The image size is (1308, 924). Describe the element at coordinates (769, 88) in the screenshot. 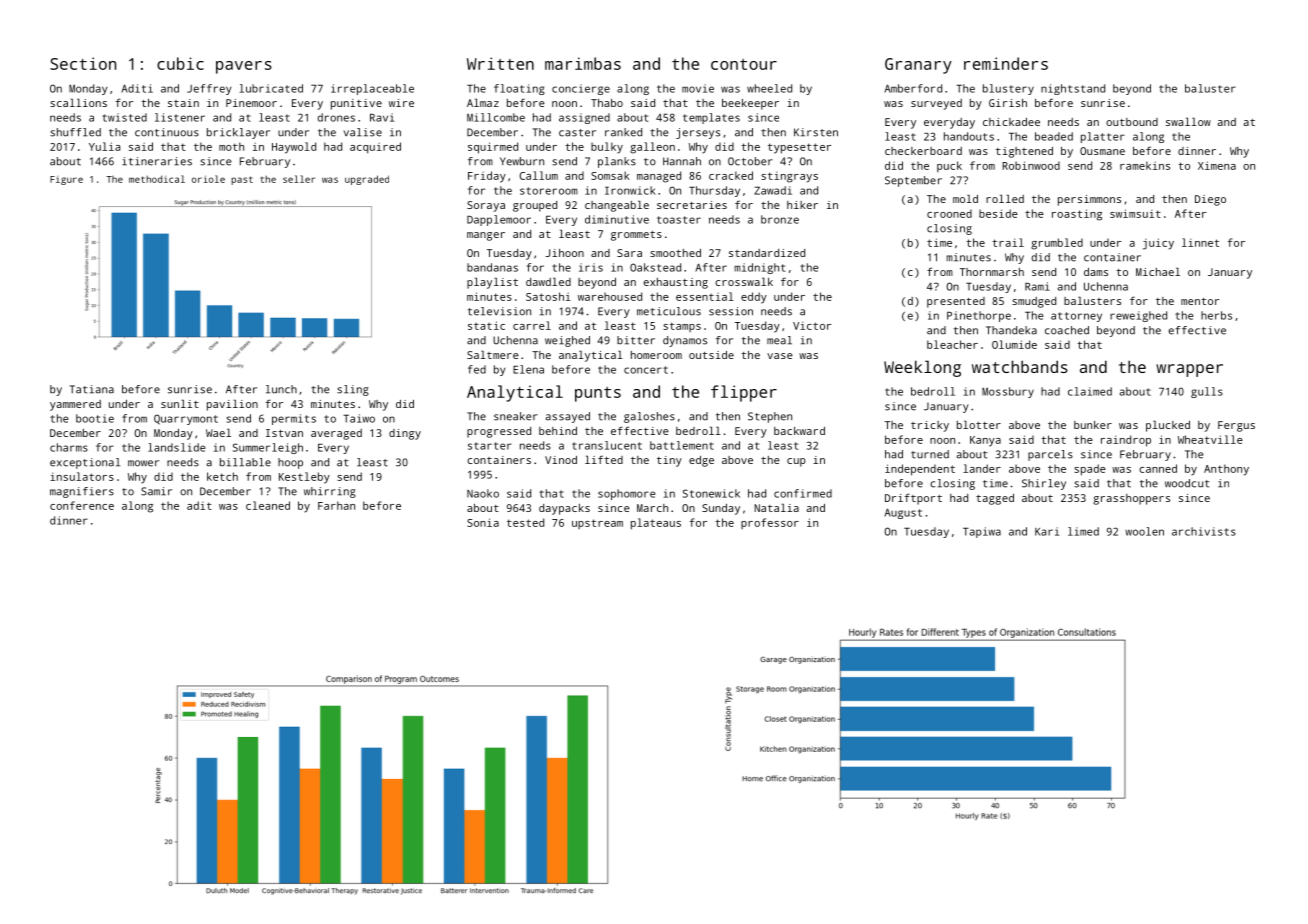

I see `wheeled` at that location.
